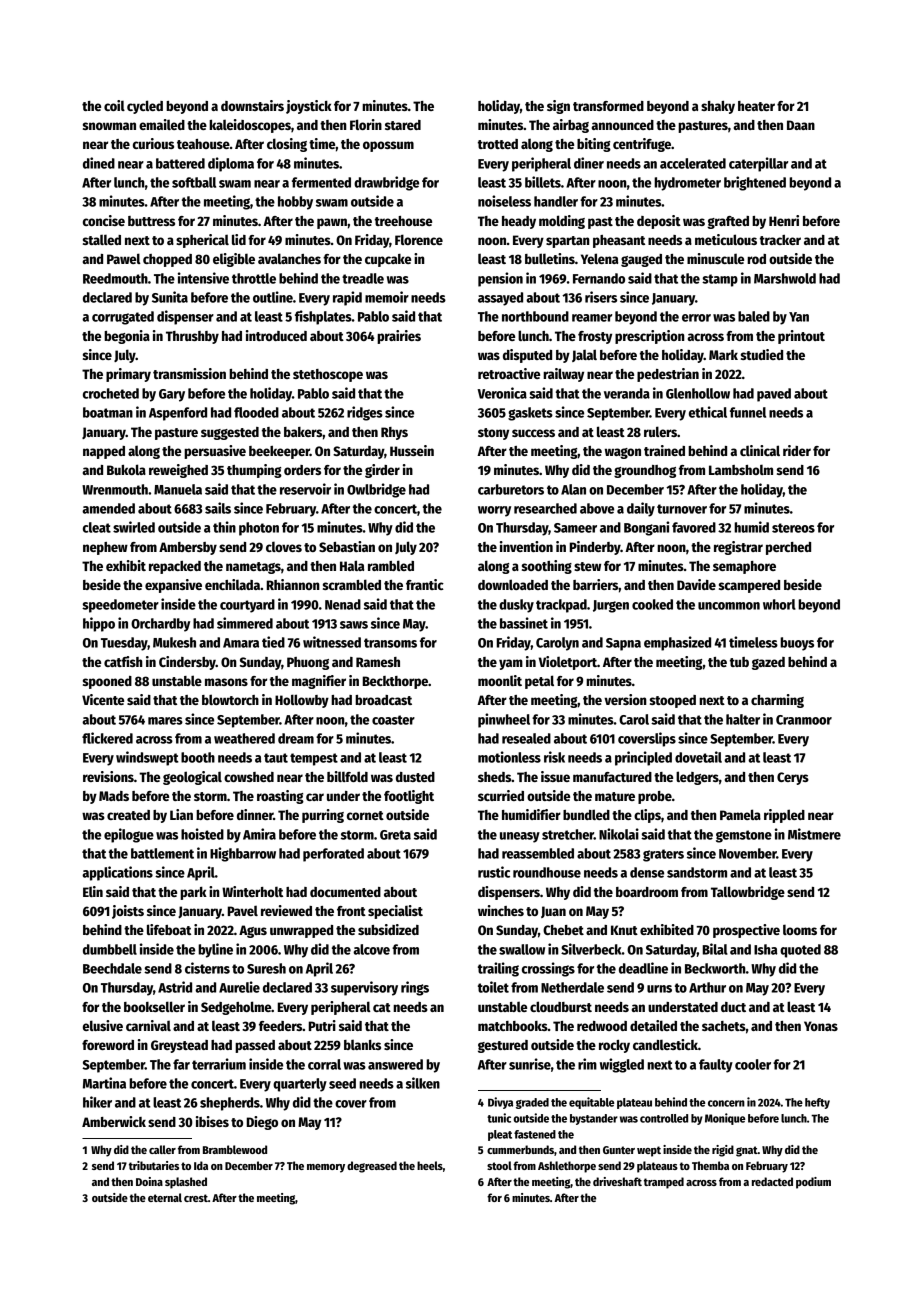 Image resolution: width=924 pixels, height=1308 pixels. What do you see at coordinates (738, 548) in the image?
I see `registrar` at bounding box center [738, 548].
